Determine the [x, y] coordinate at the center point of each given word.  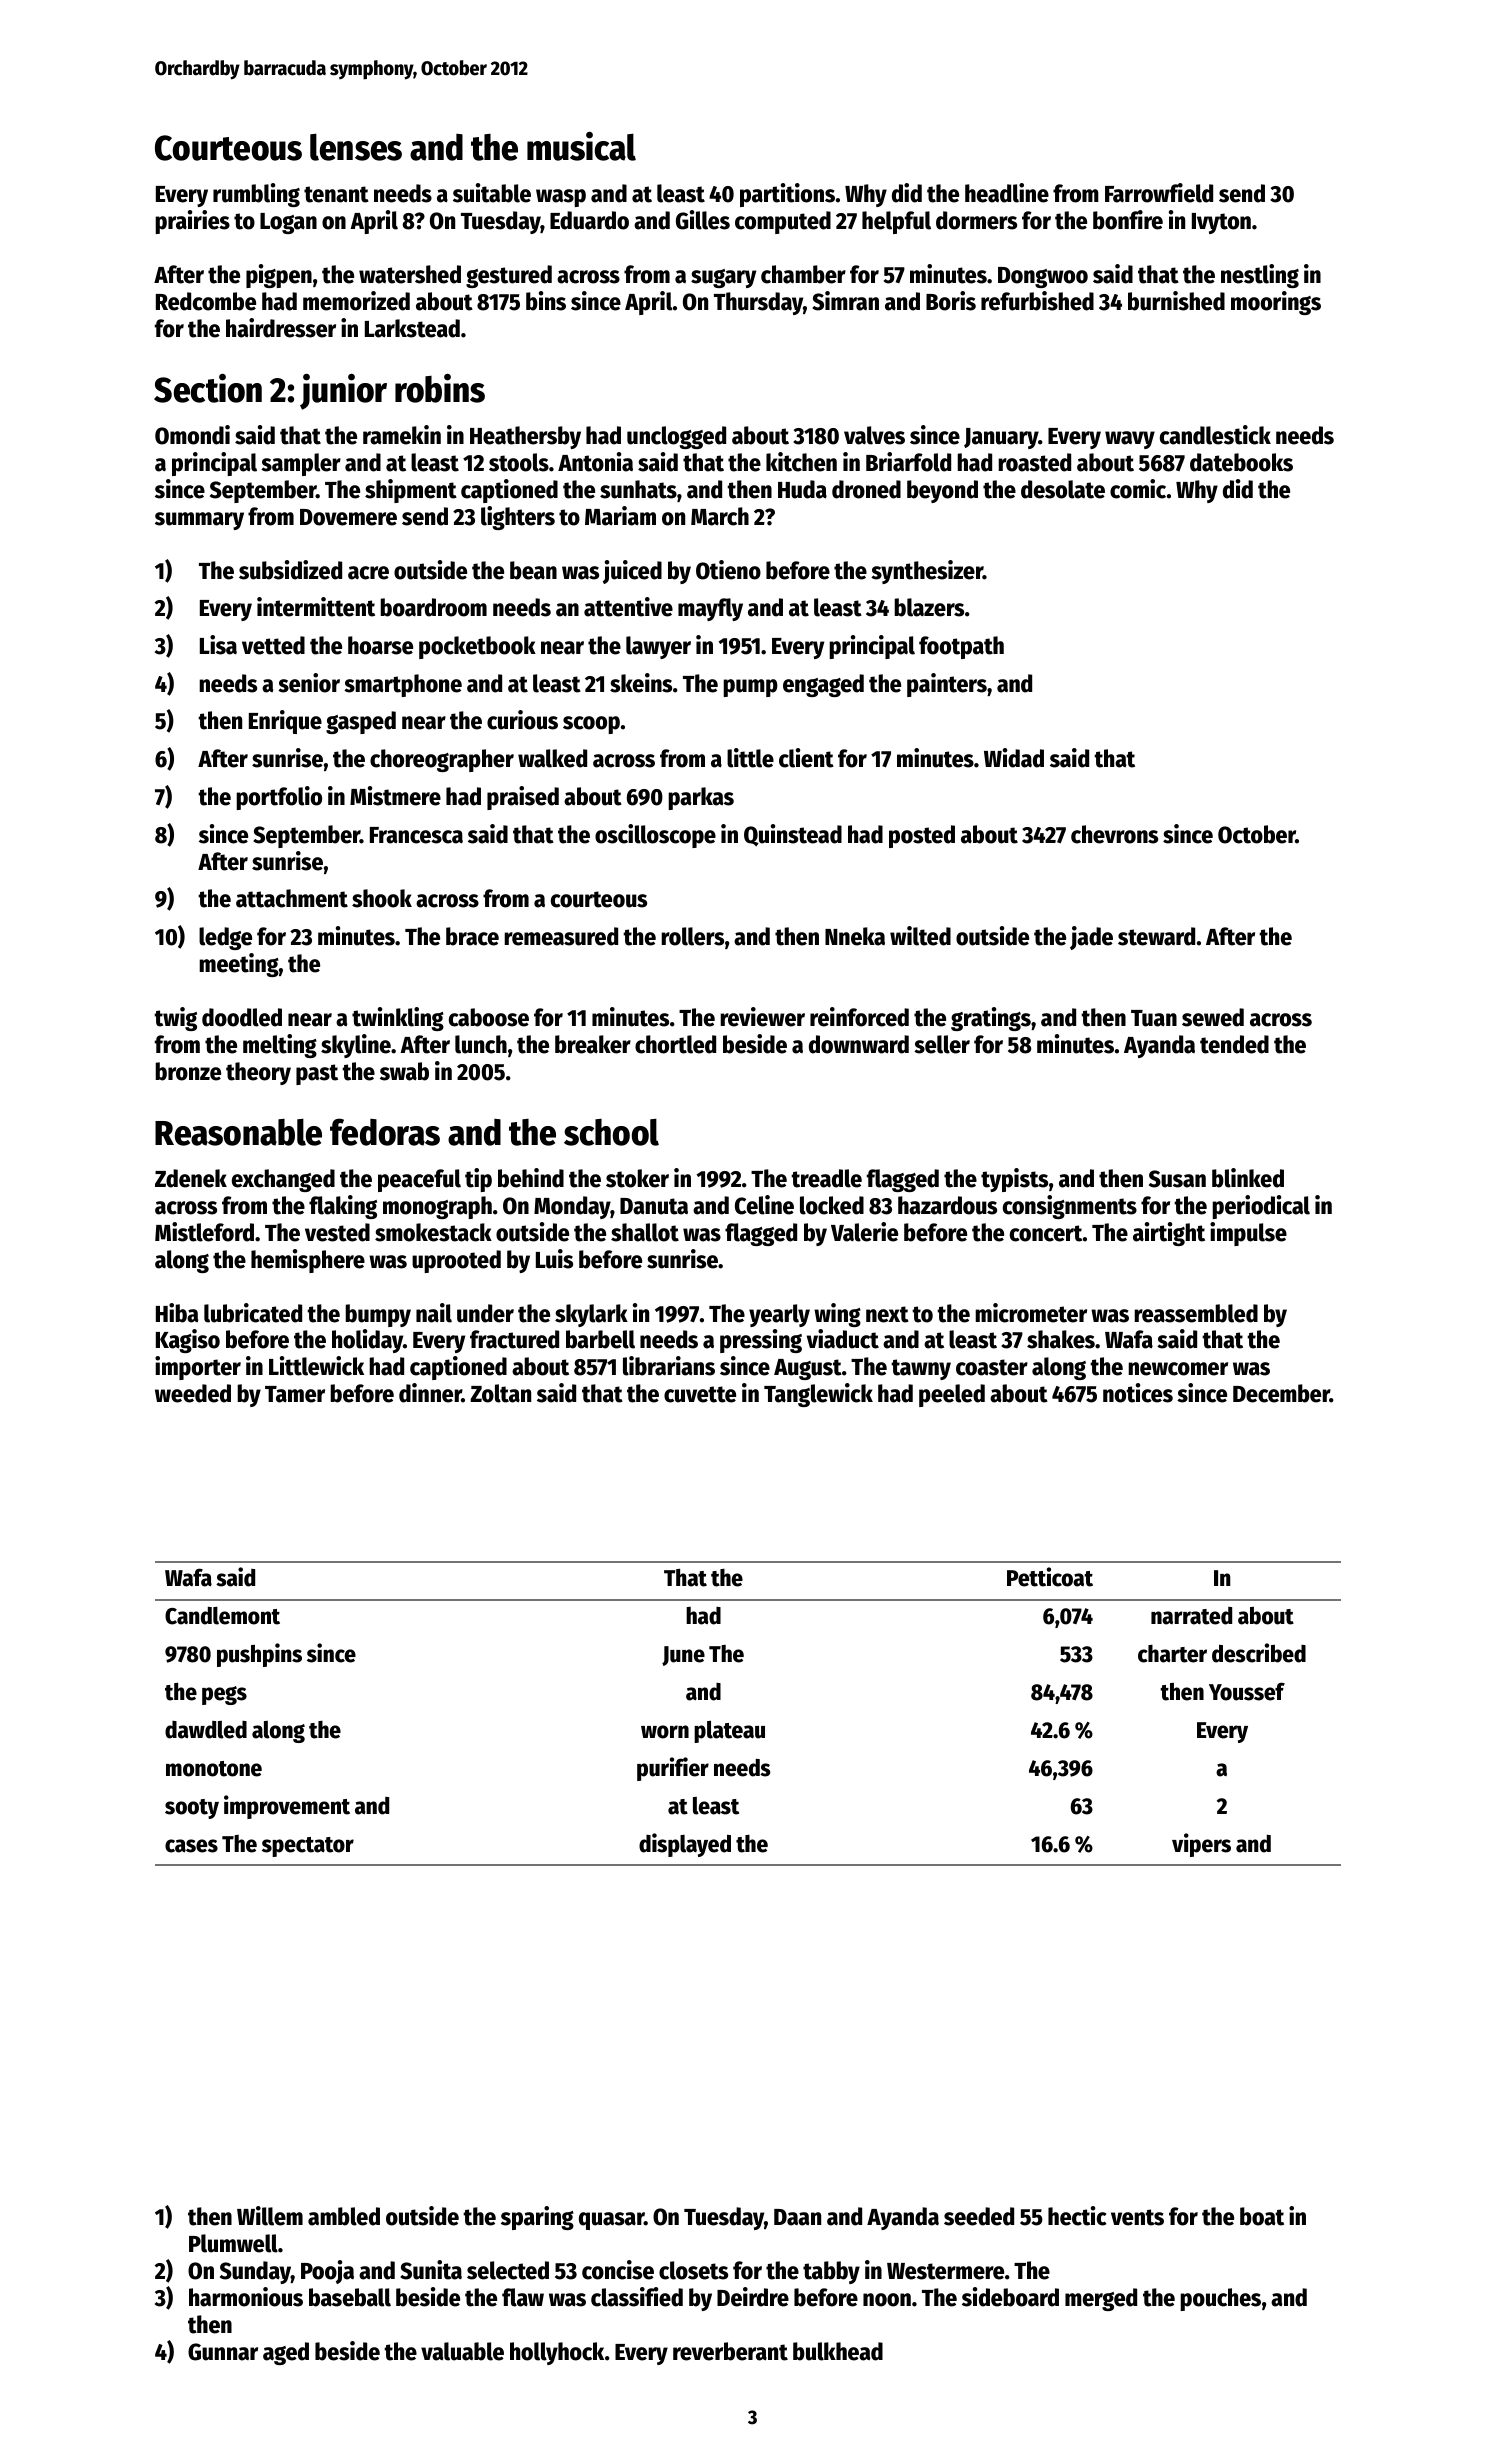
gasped [361, 722]
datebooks [1241, 462]
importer [198, 1368]
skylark [591, 1315]
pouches [1220, 2299]
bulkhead [838, 2351]
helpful [896, 222]
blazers [929, 607]
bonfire [1128, 220]
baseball [350, 2297]
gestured [509, 276]
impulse [1248, 1234]
